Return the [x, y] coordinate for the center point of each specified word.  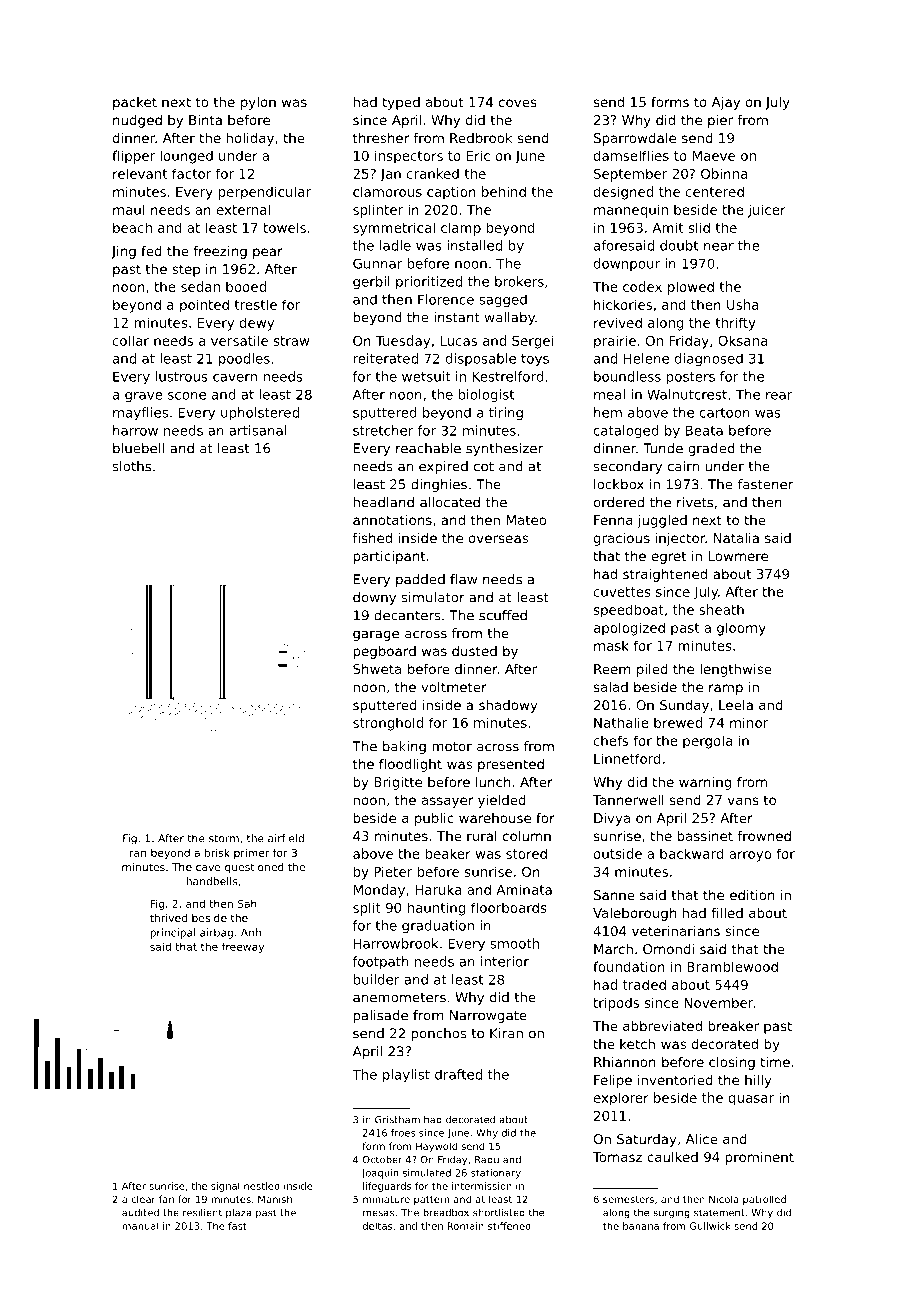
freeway [243, 947]
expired [443, 467]
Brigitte [398, 783]
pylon [258, 103]
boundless [627, 376]
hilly [758, 1081]
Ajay [726, 103]
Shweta [377, 669]
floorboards [509, 907]
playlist [406, 1076]
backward [692, 853]
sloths [131, 466]
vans [743, 801]
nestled [262, 1186]
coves [518, 103]
